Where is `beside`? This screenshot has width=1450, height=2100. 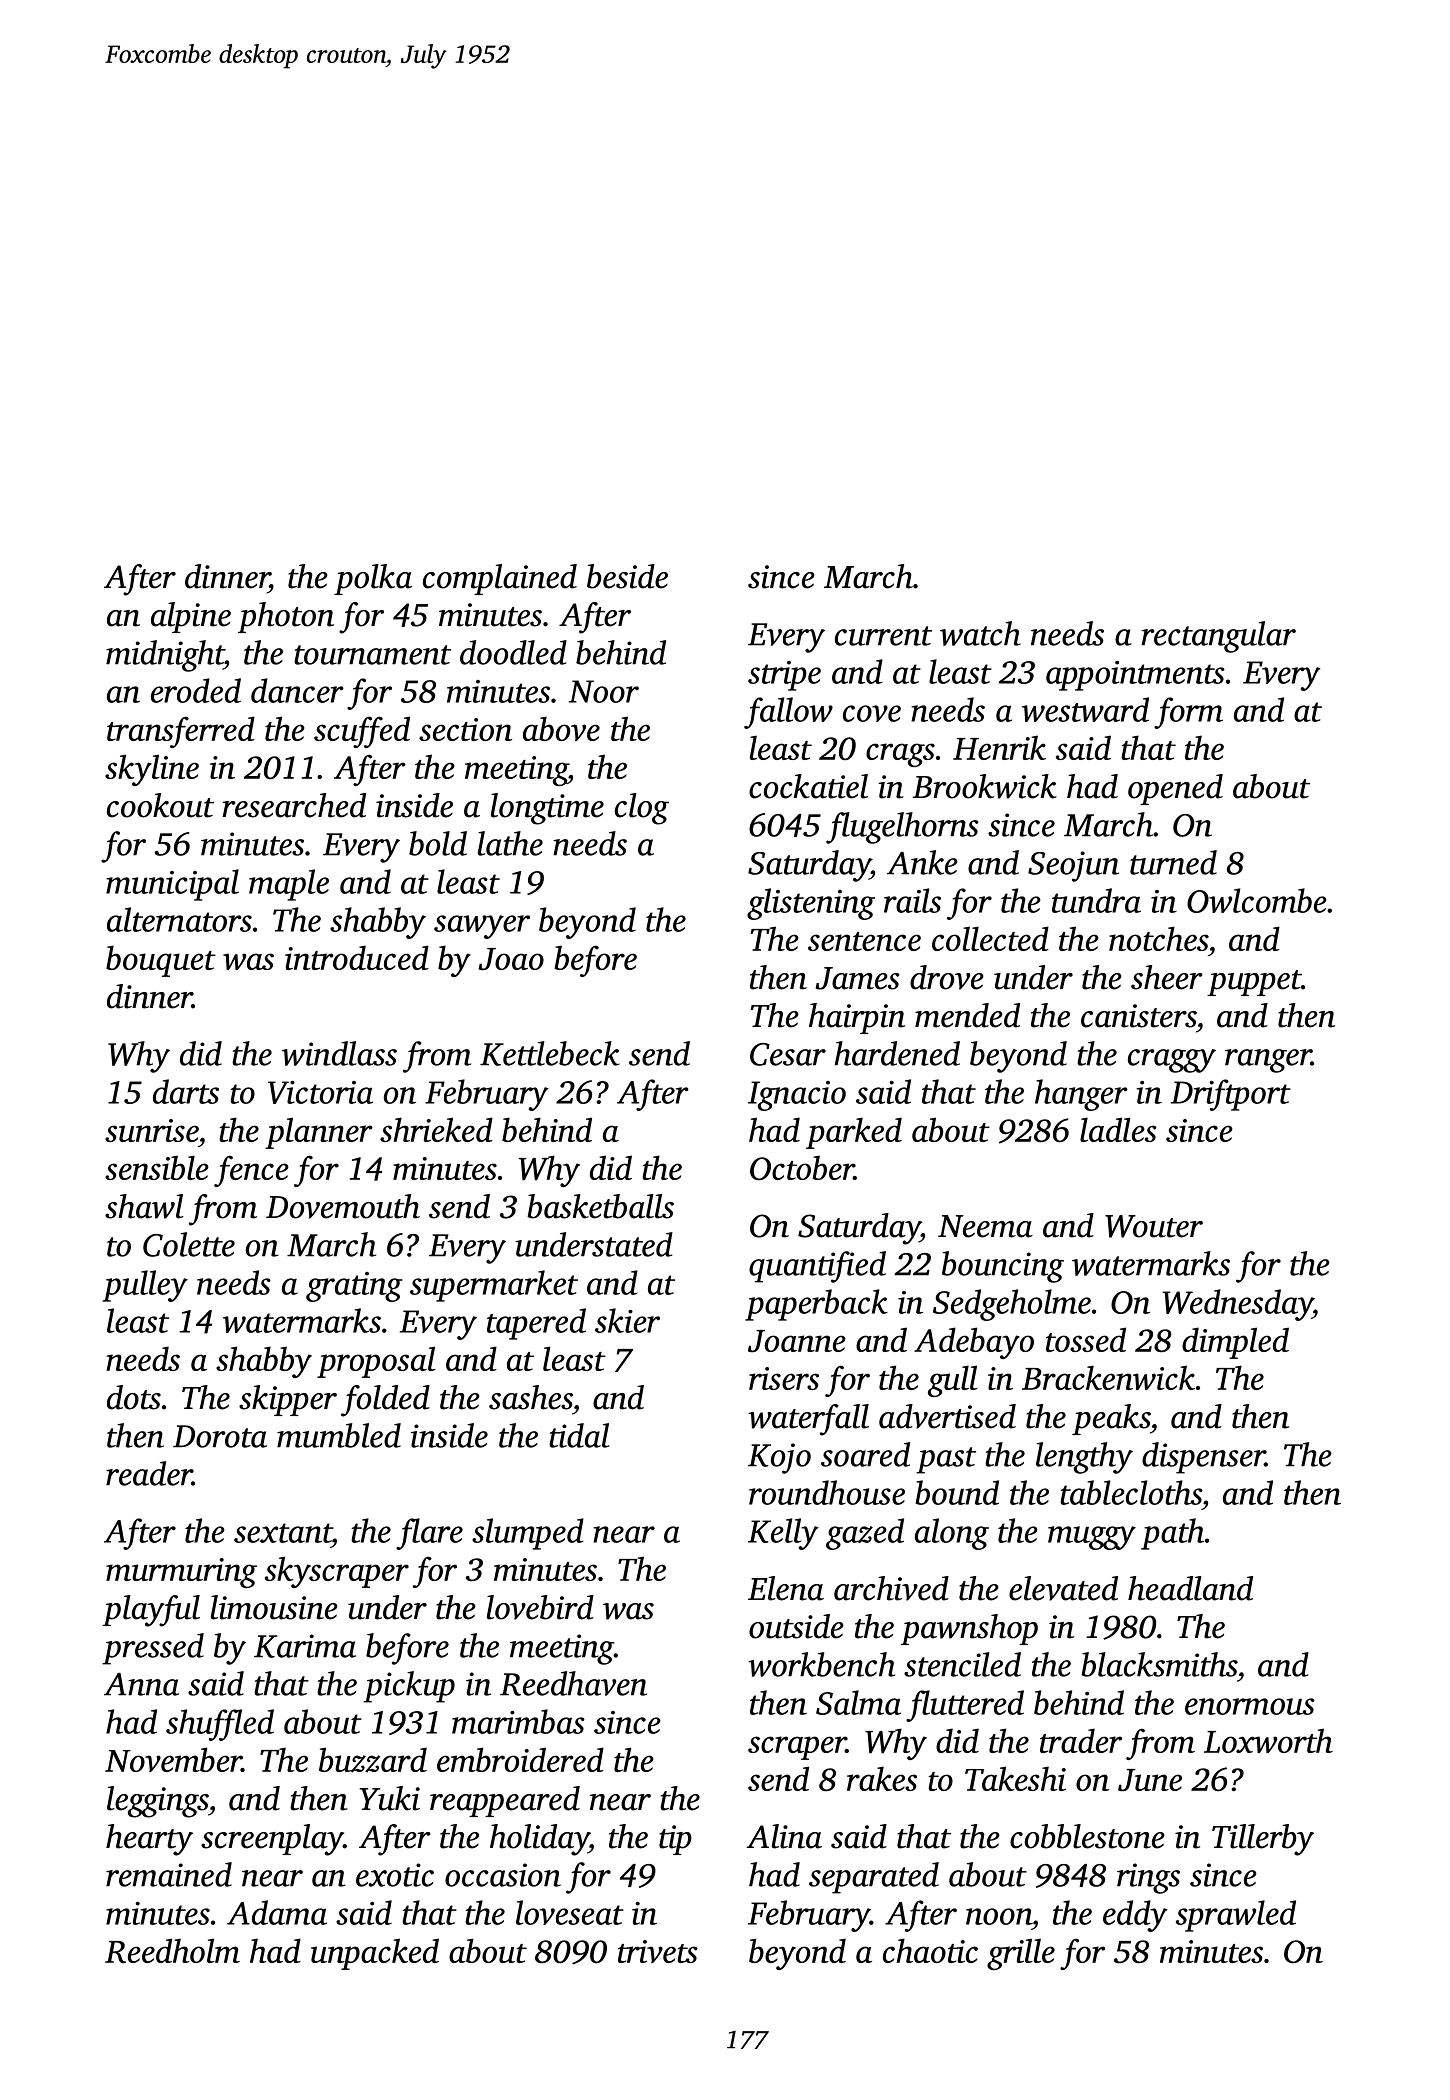
beside is located at coordinates (627, 576).
